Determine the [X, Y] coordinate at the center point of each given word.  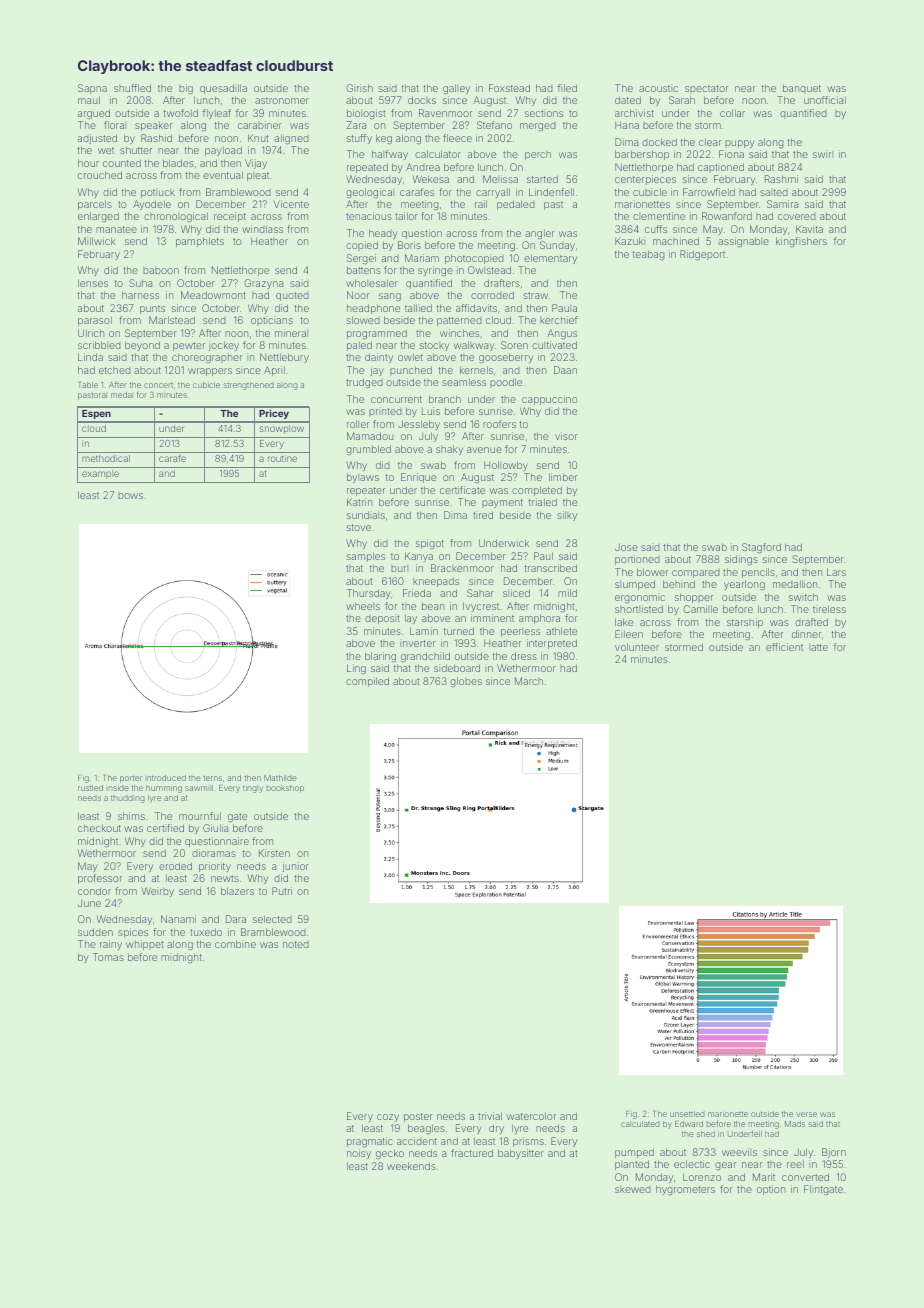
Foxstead [509, 88]
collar [732, 113]
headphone [373, 309]
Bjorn [834, 1153]
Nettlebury [284, 358]
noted [296, 944]
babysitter [521, 1154]
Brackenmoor [462, 568]
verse [806, 1114]
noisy [359, 1154]
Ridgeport [702, 255]
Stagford [761, 548]
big [186, 89]
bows [130, 495]
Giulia [215, 828]
